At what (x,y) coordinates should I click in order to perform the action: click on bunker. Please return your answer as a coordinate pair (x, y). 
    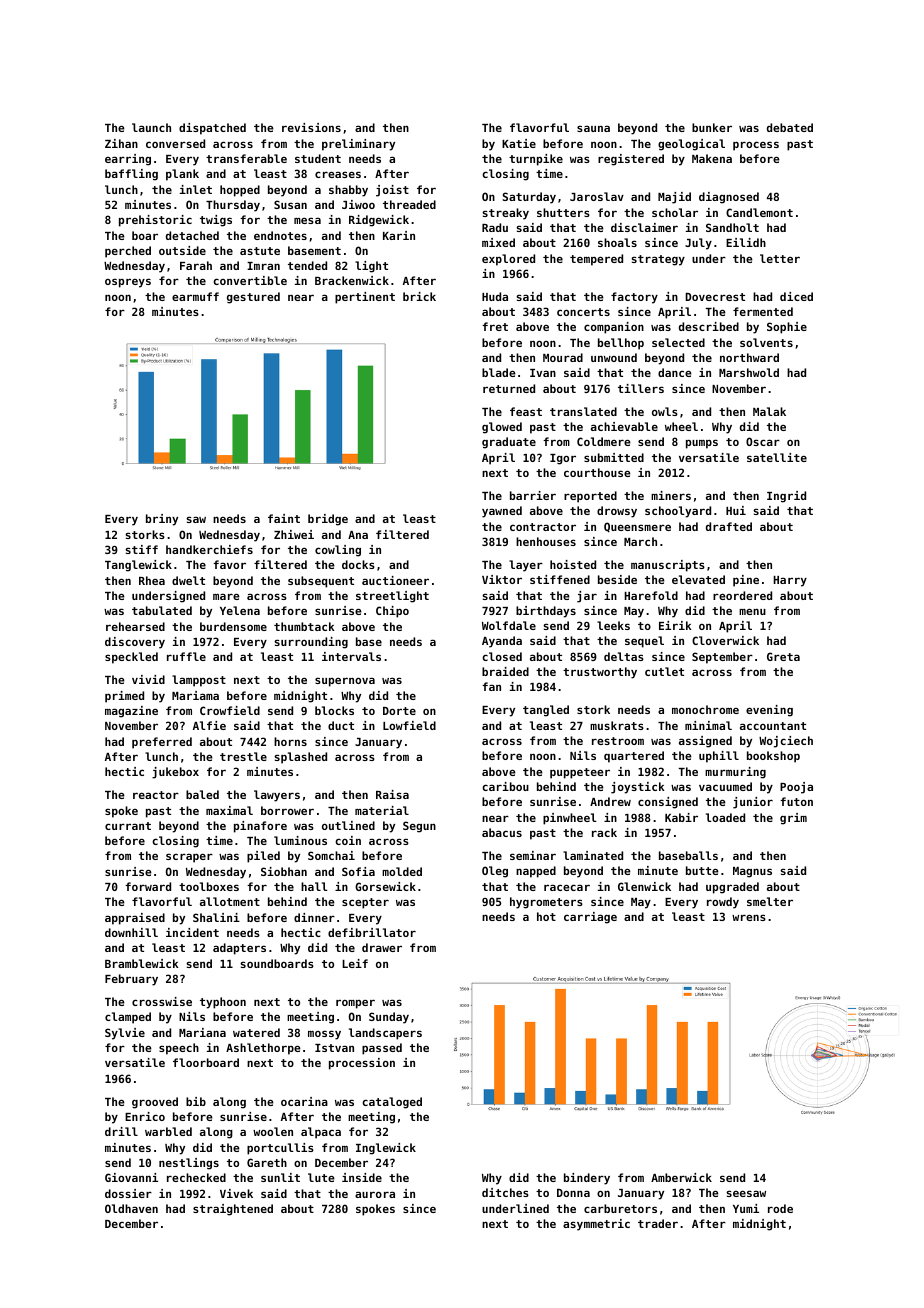
    Looking at the image, I should click on (712, 127).
